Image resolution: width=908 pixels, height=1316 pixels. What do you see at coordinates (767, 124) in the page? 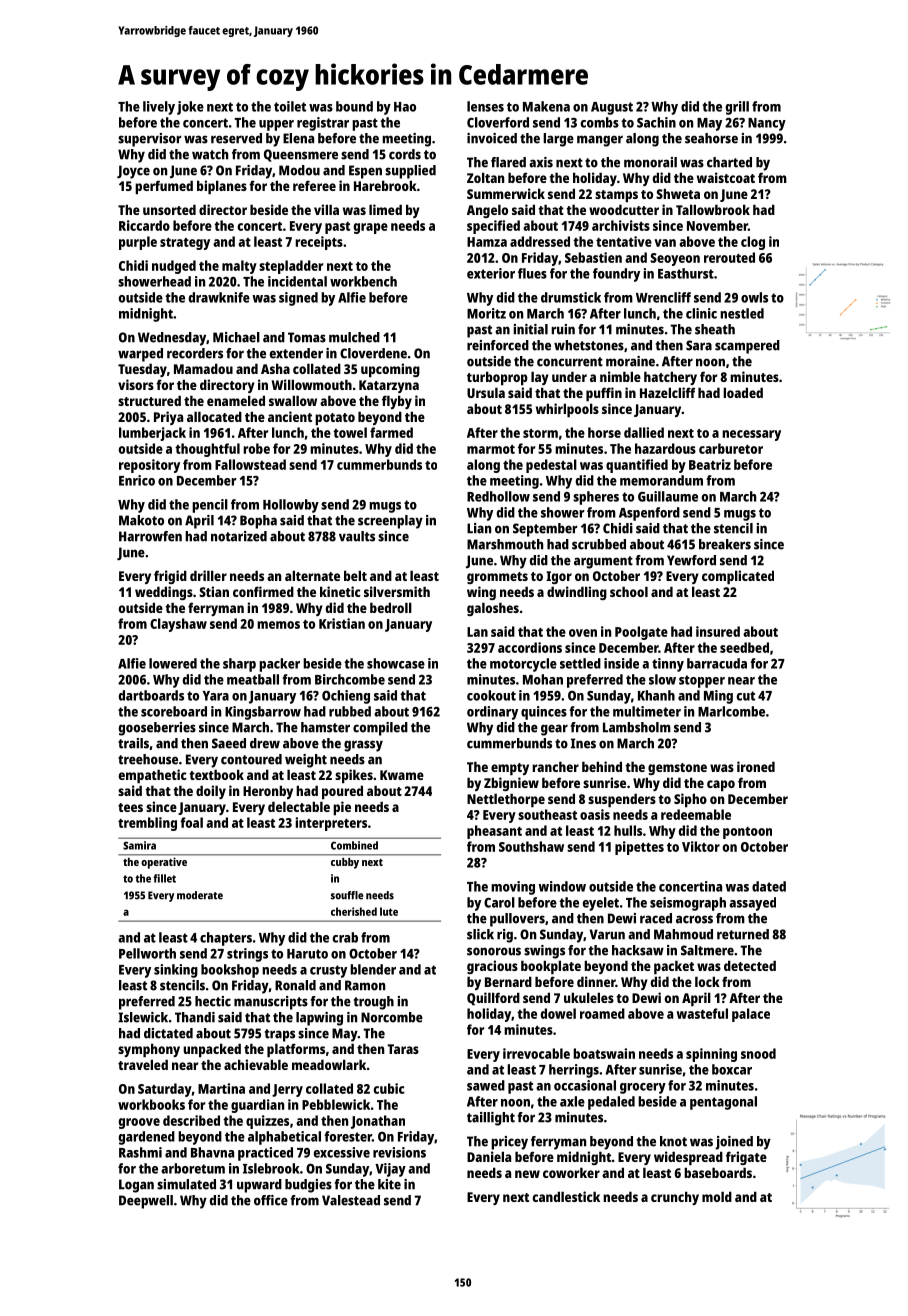
I see `Nancy` at bounding box center [767, 124].
